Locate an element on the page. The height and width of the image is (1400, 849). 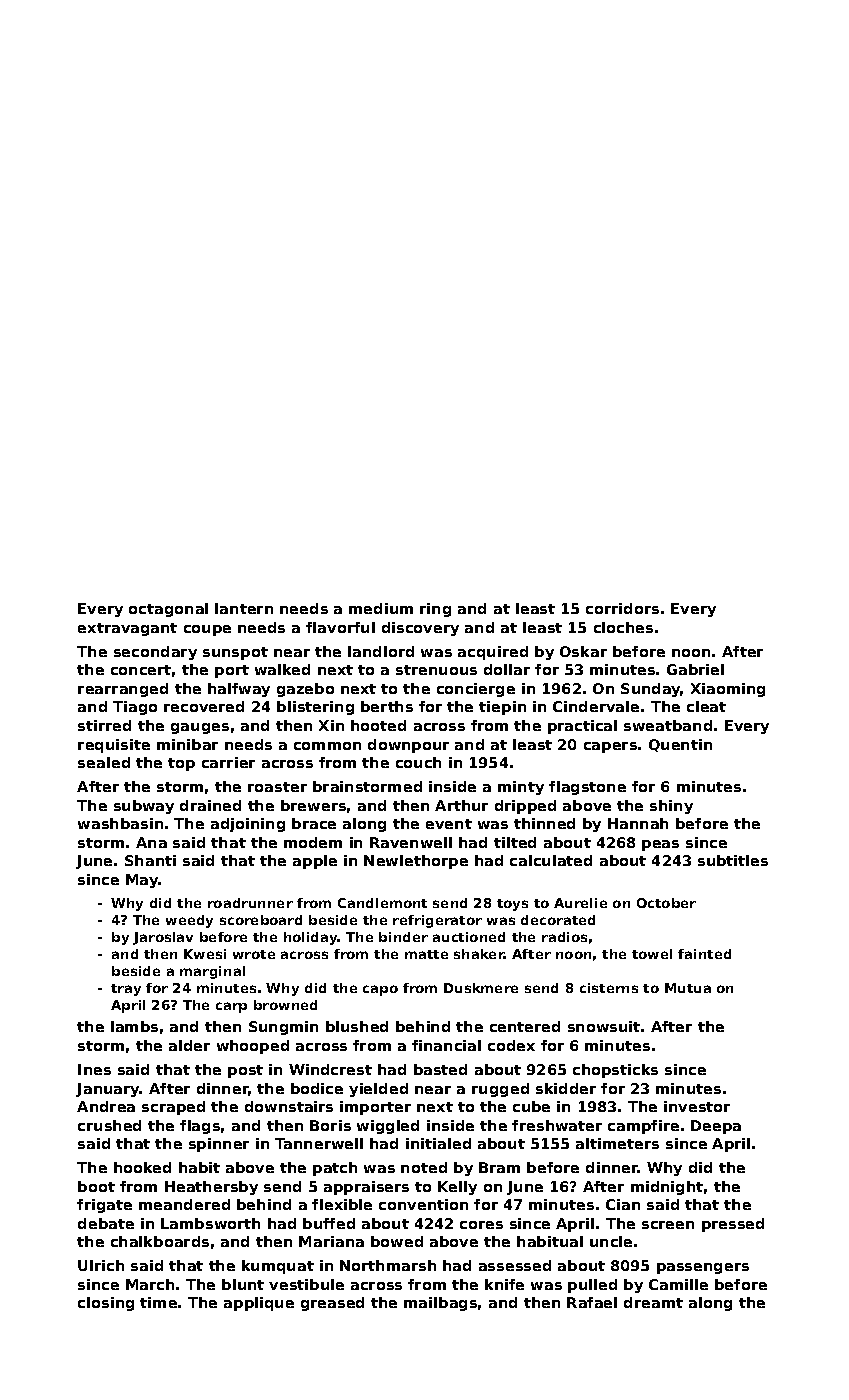
closing is located at coordinates (106, 1304).
